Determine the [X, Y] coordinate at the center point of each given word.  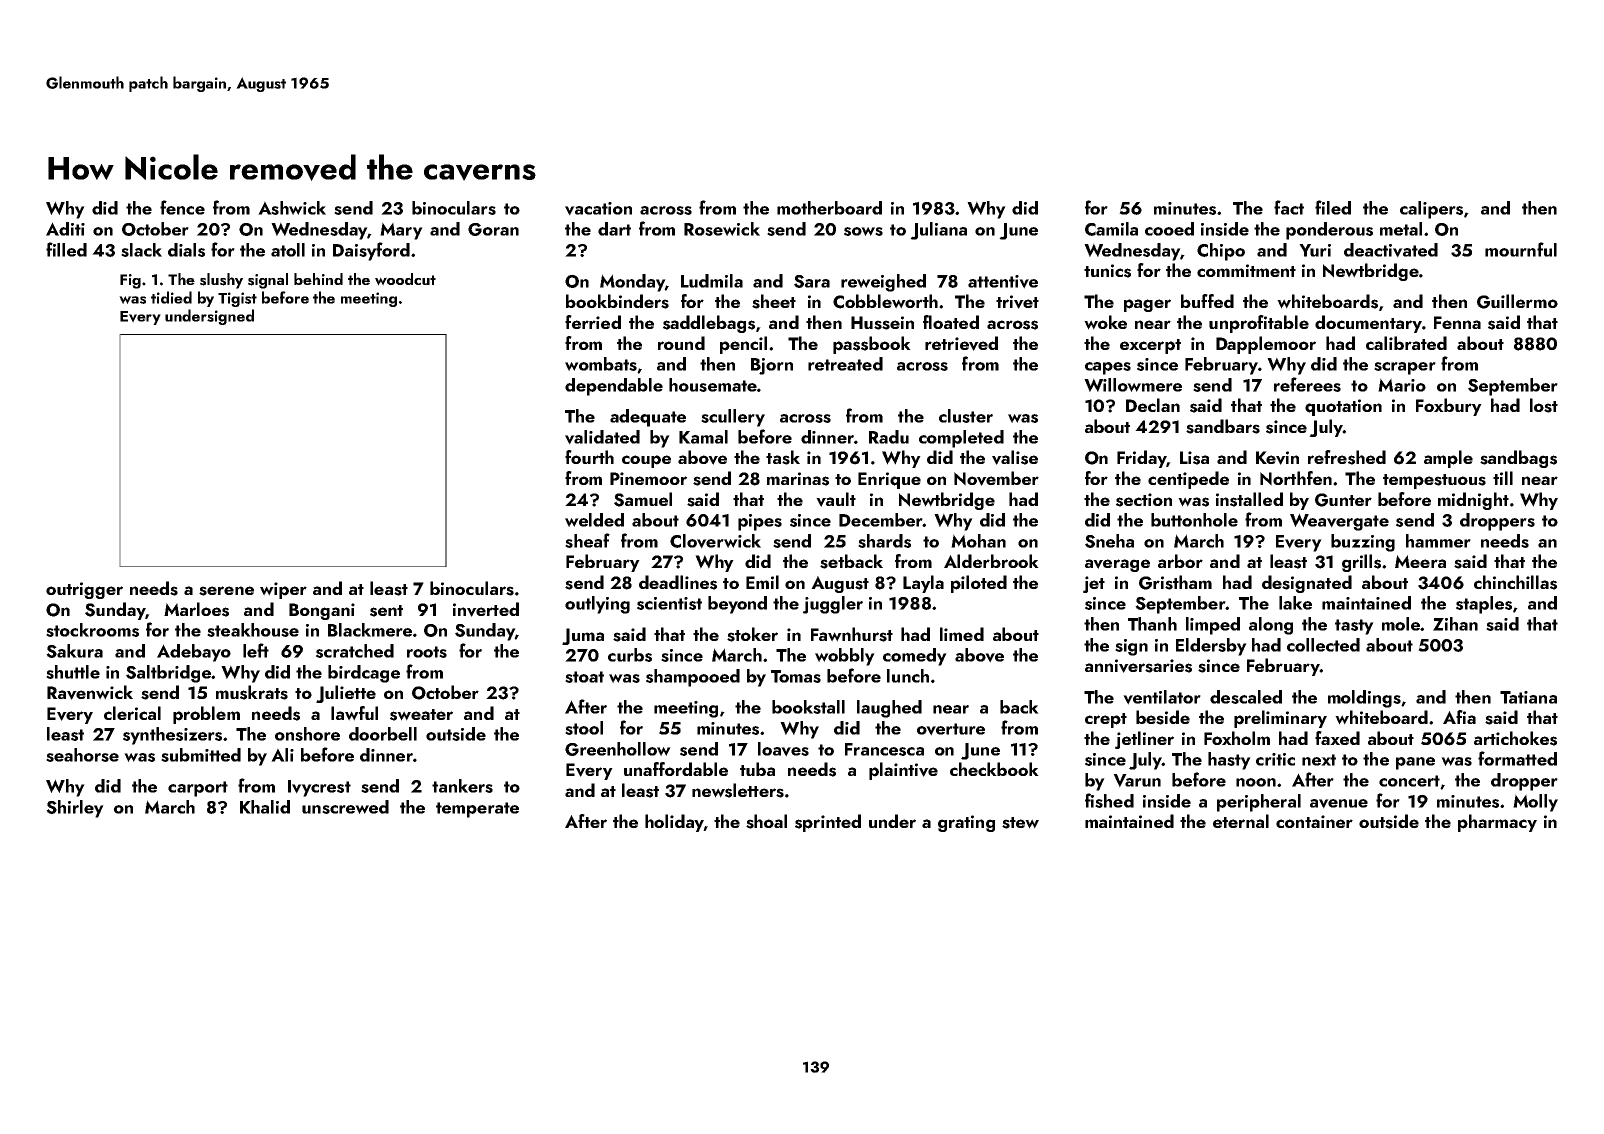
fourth [589, 457]
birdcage [364, 674]
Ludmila [712, 281]
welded [594, 520]
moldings [1364, 699]
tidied [171, 297]
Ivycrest [319, 788]
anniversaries [1138, 666]
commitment [1246, 270]
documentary [1368, 324]
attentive [1003, 282]
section [1144, 500]
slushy [221, 281]
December [881, 520]
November [996, 478]
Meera [1420, 561]
